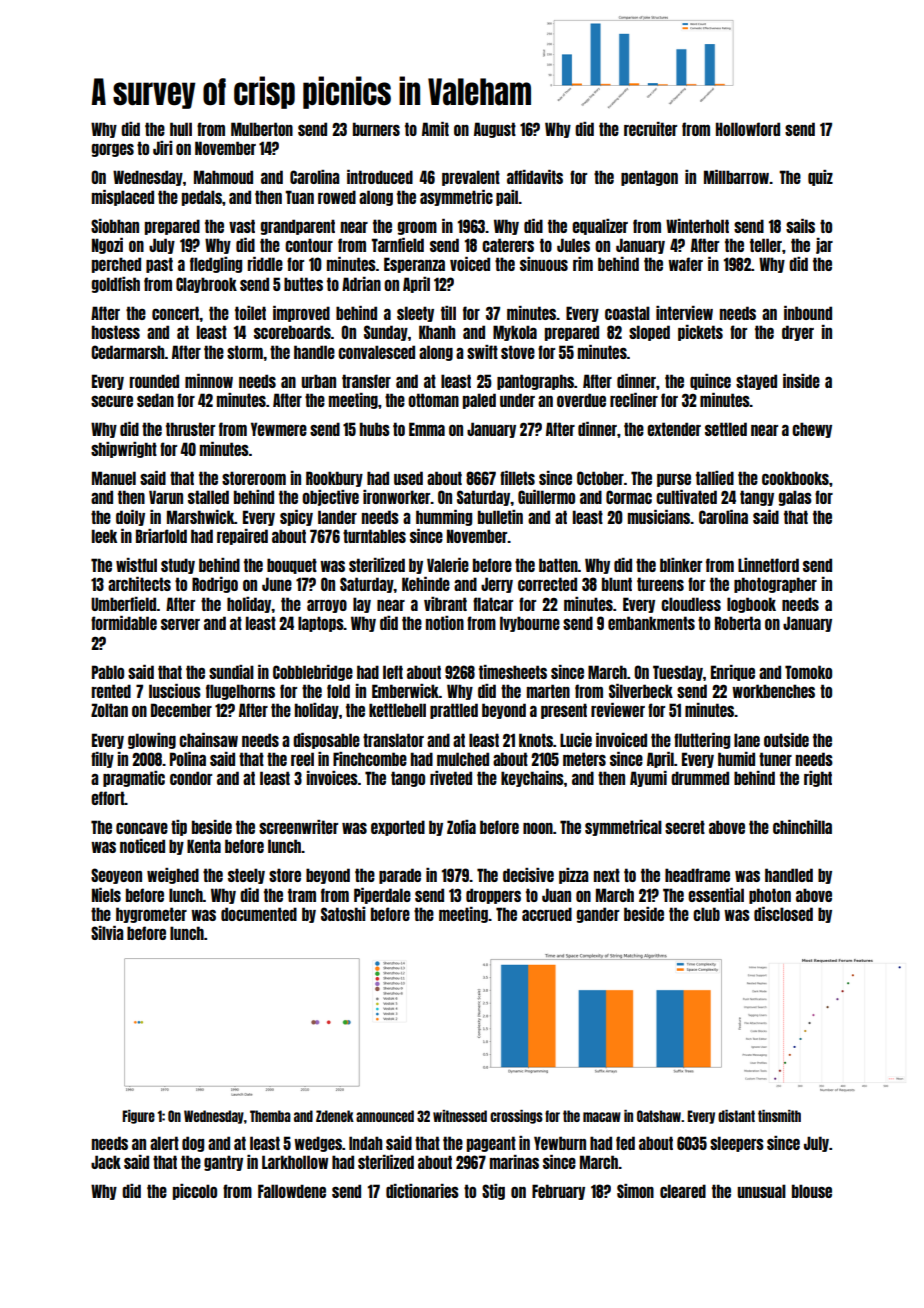 This screenshot has width=924, height=1308. I want to click on bulletin, so click(500, 517).
